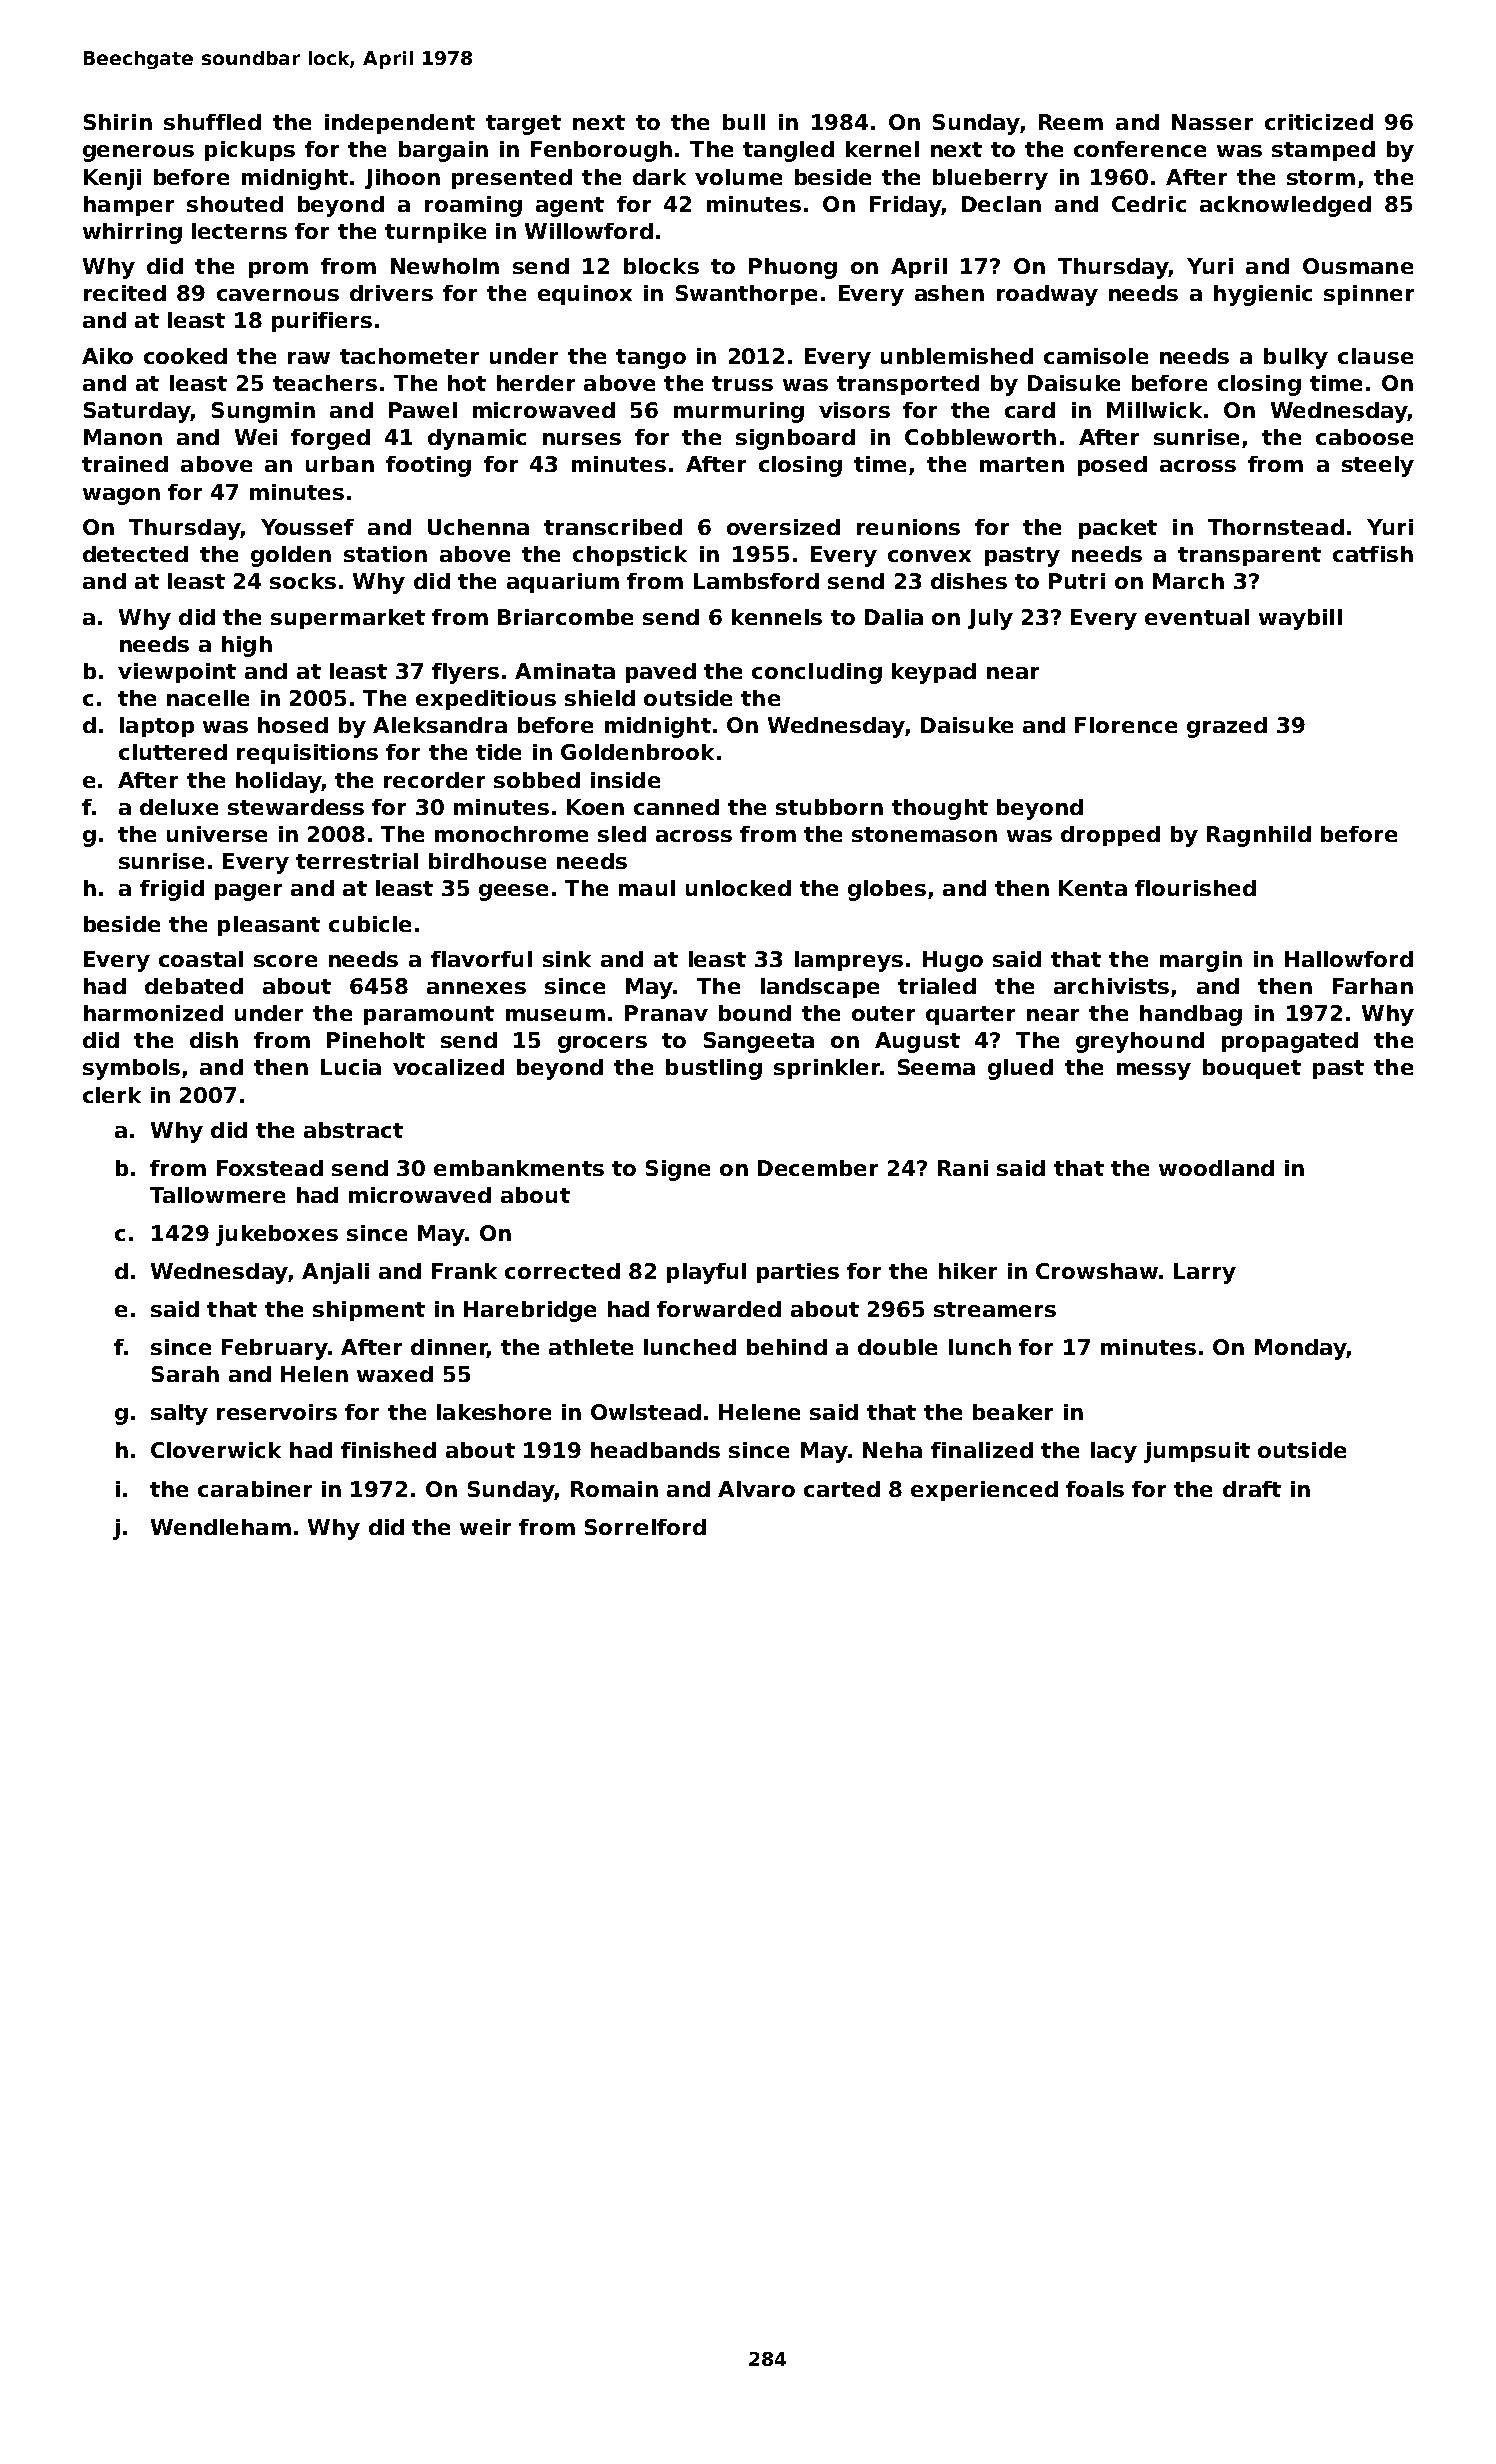  I want to click on behind, so click(787, 1347).
